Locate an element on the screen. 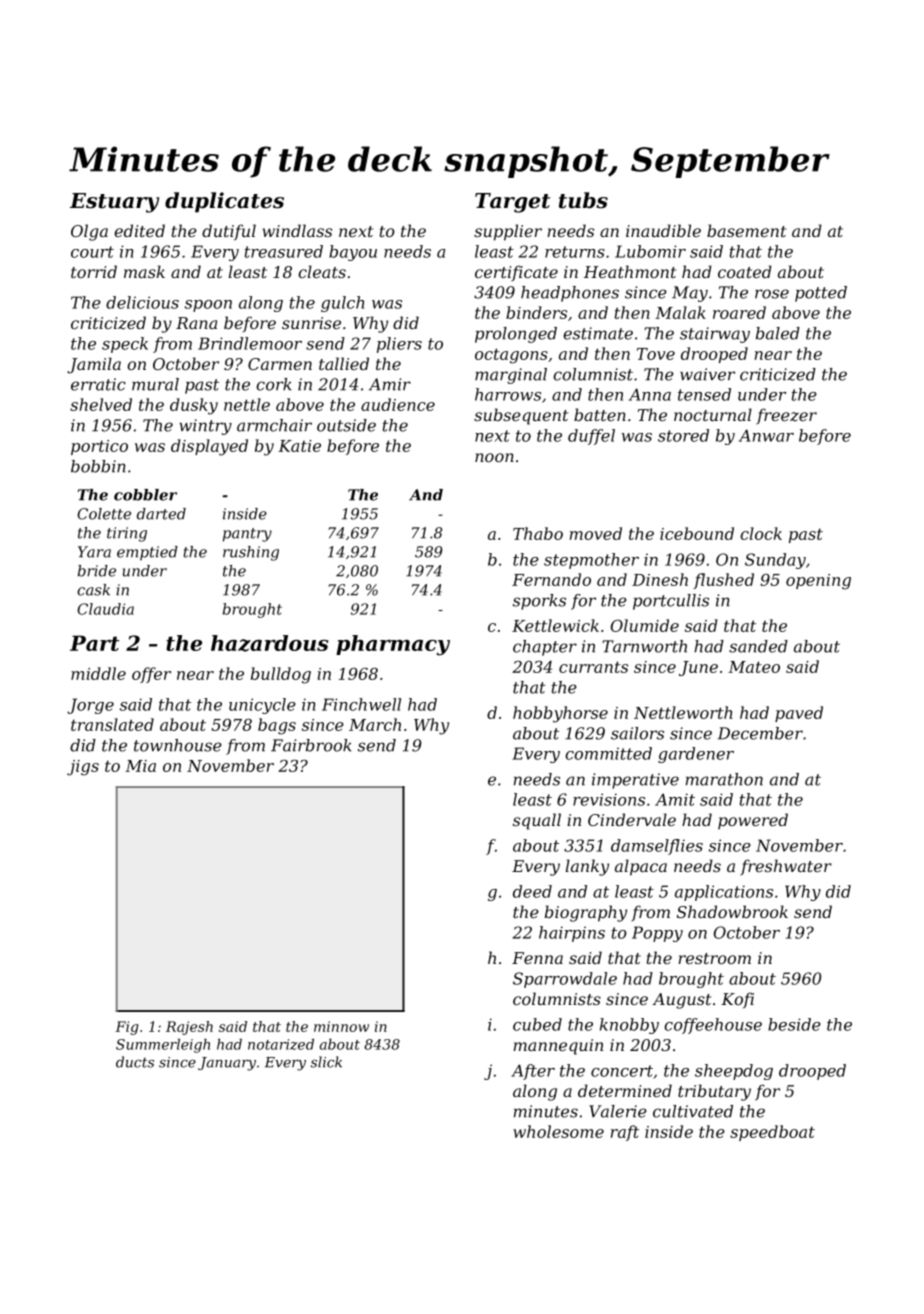 The height and width of the screenshot is (1314, 924). stored is located at coordinates (683, 435).
